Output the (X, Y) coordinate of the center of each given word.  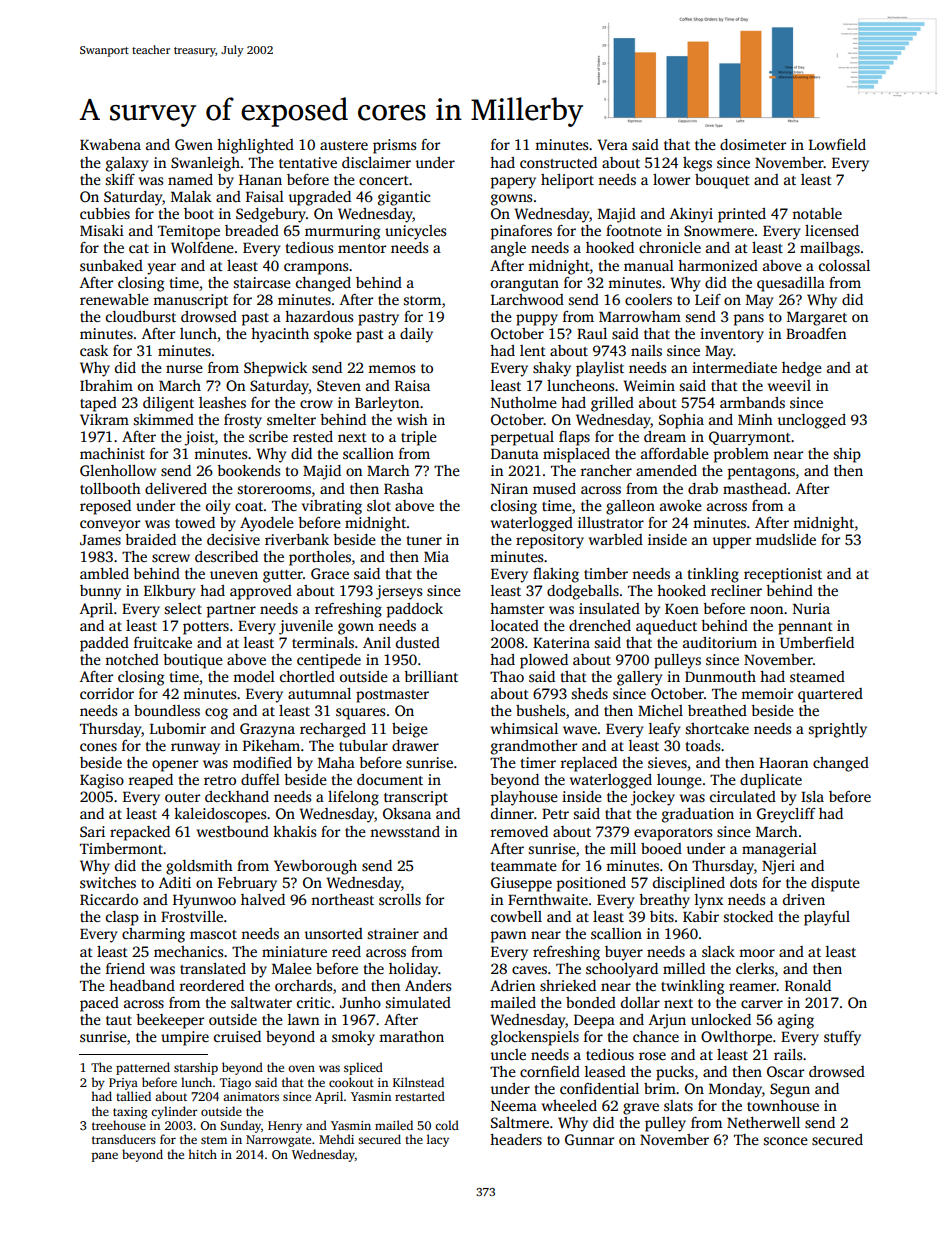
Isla (812, 796)
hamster (517, 608)
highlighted (255, 146)
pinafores (521, 232)
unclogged (812, 421)
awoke (681, 505)
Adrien (512, 985)
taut (119, 1020)
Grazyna (267, 730)
